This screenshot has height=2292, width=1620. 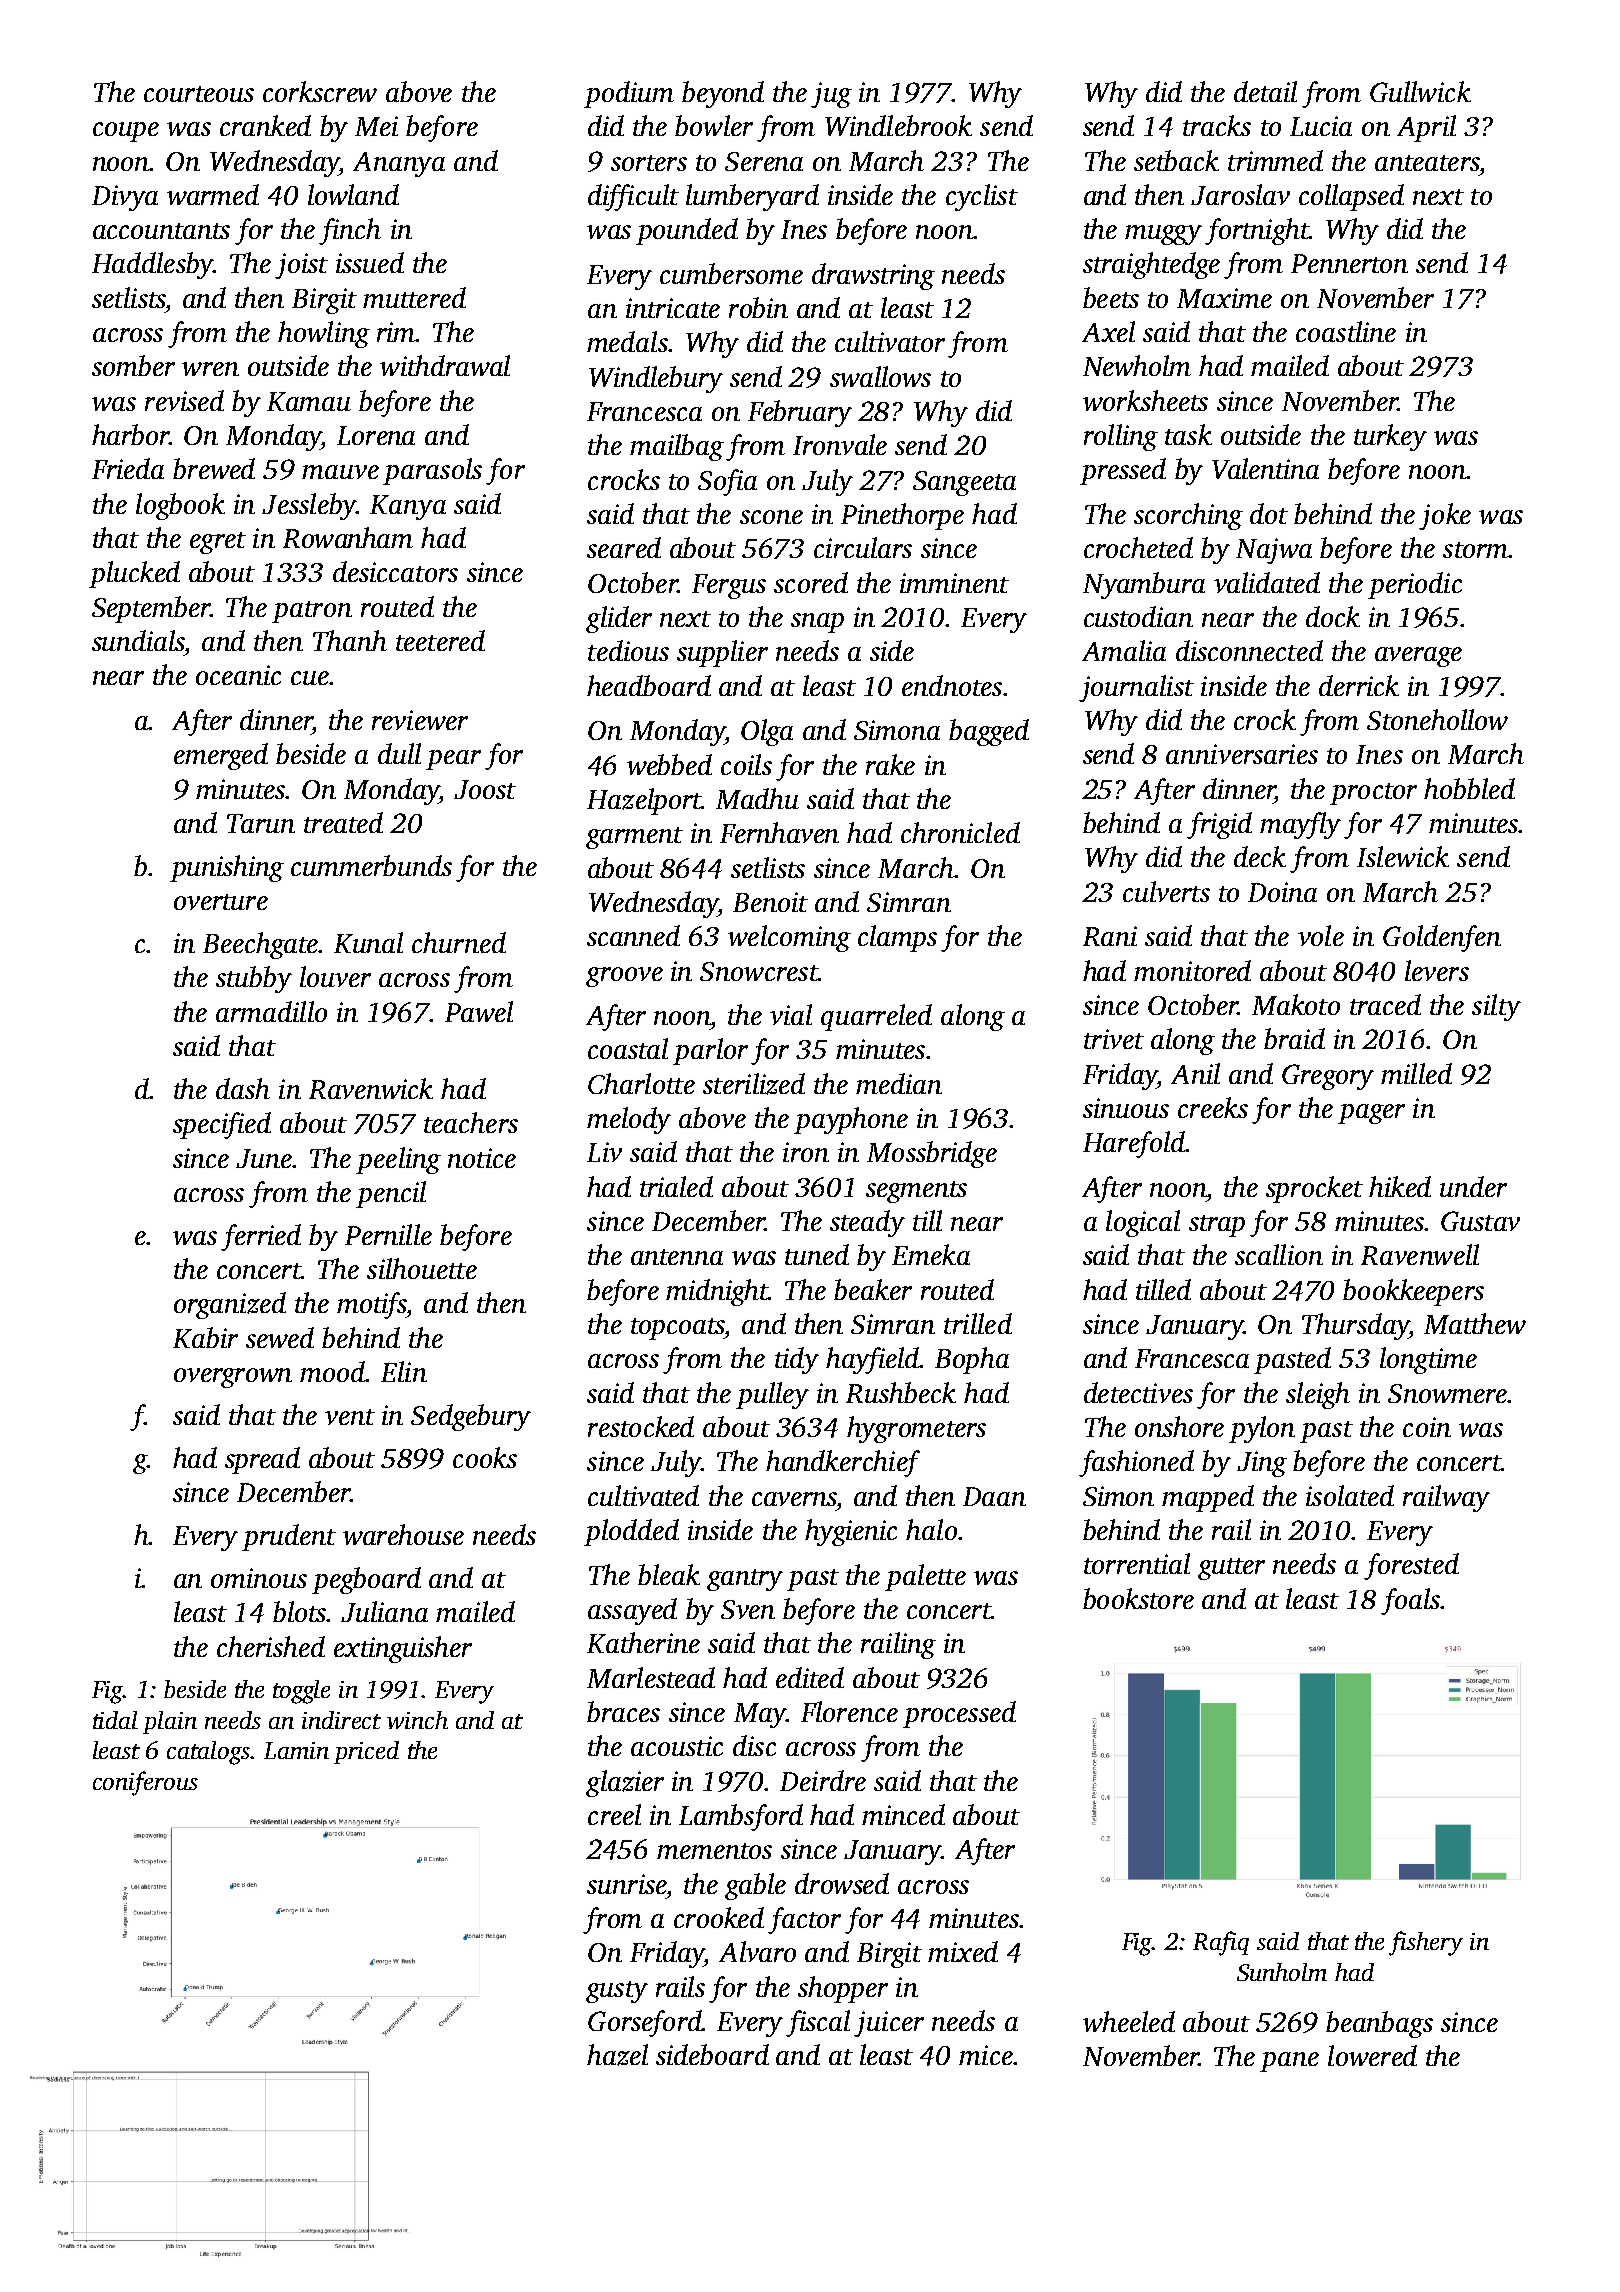 I want to click on Gullwick, so click(x=1420, y=91).
